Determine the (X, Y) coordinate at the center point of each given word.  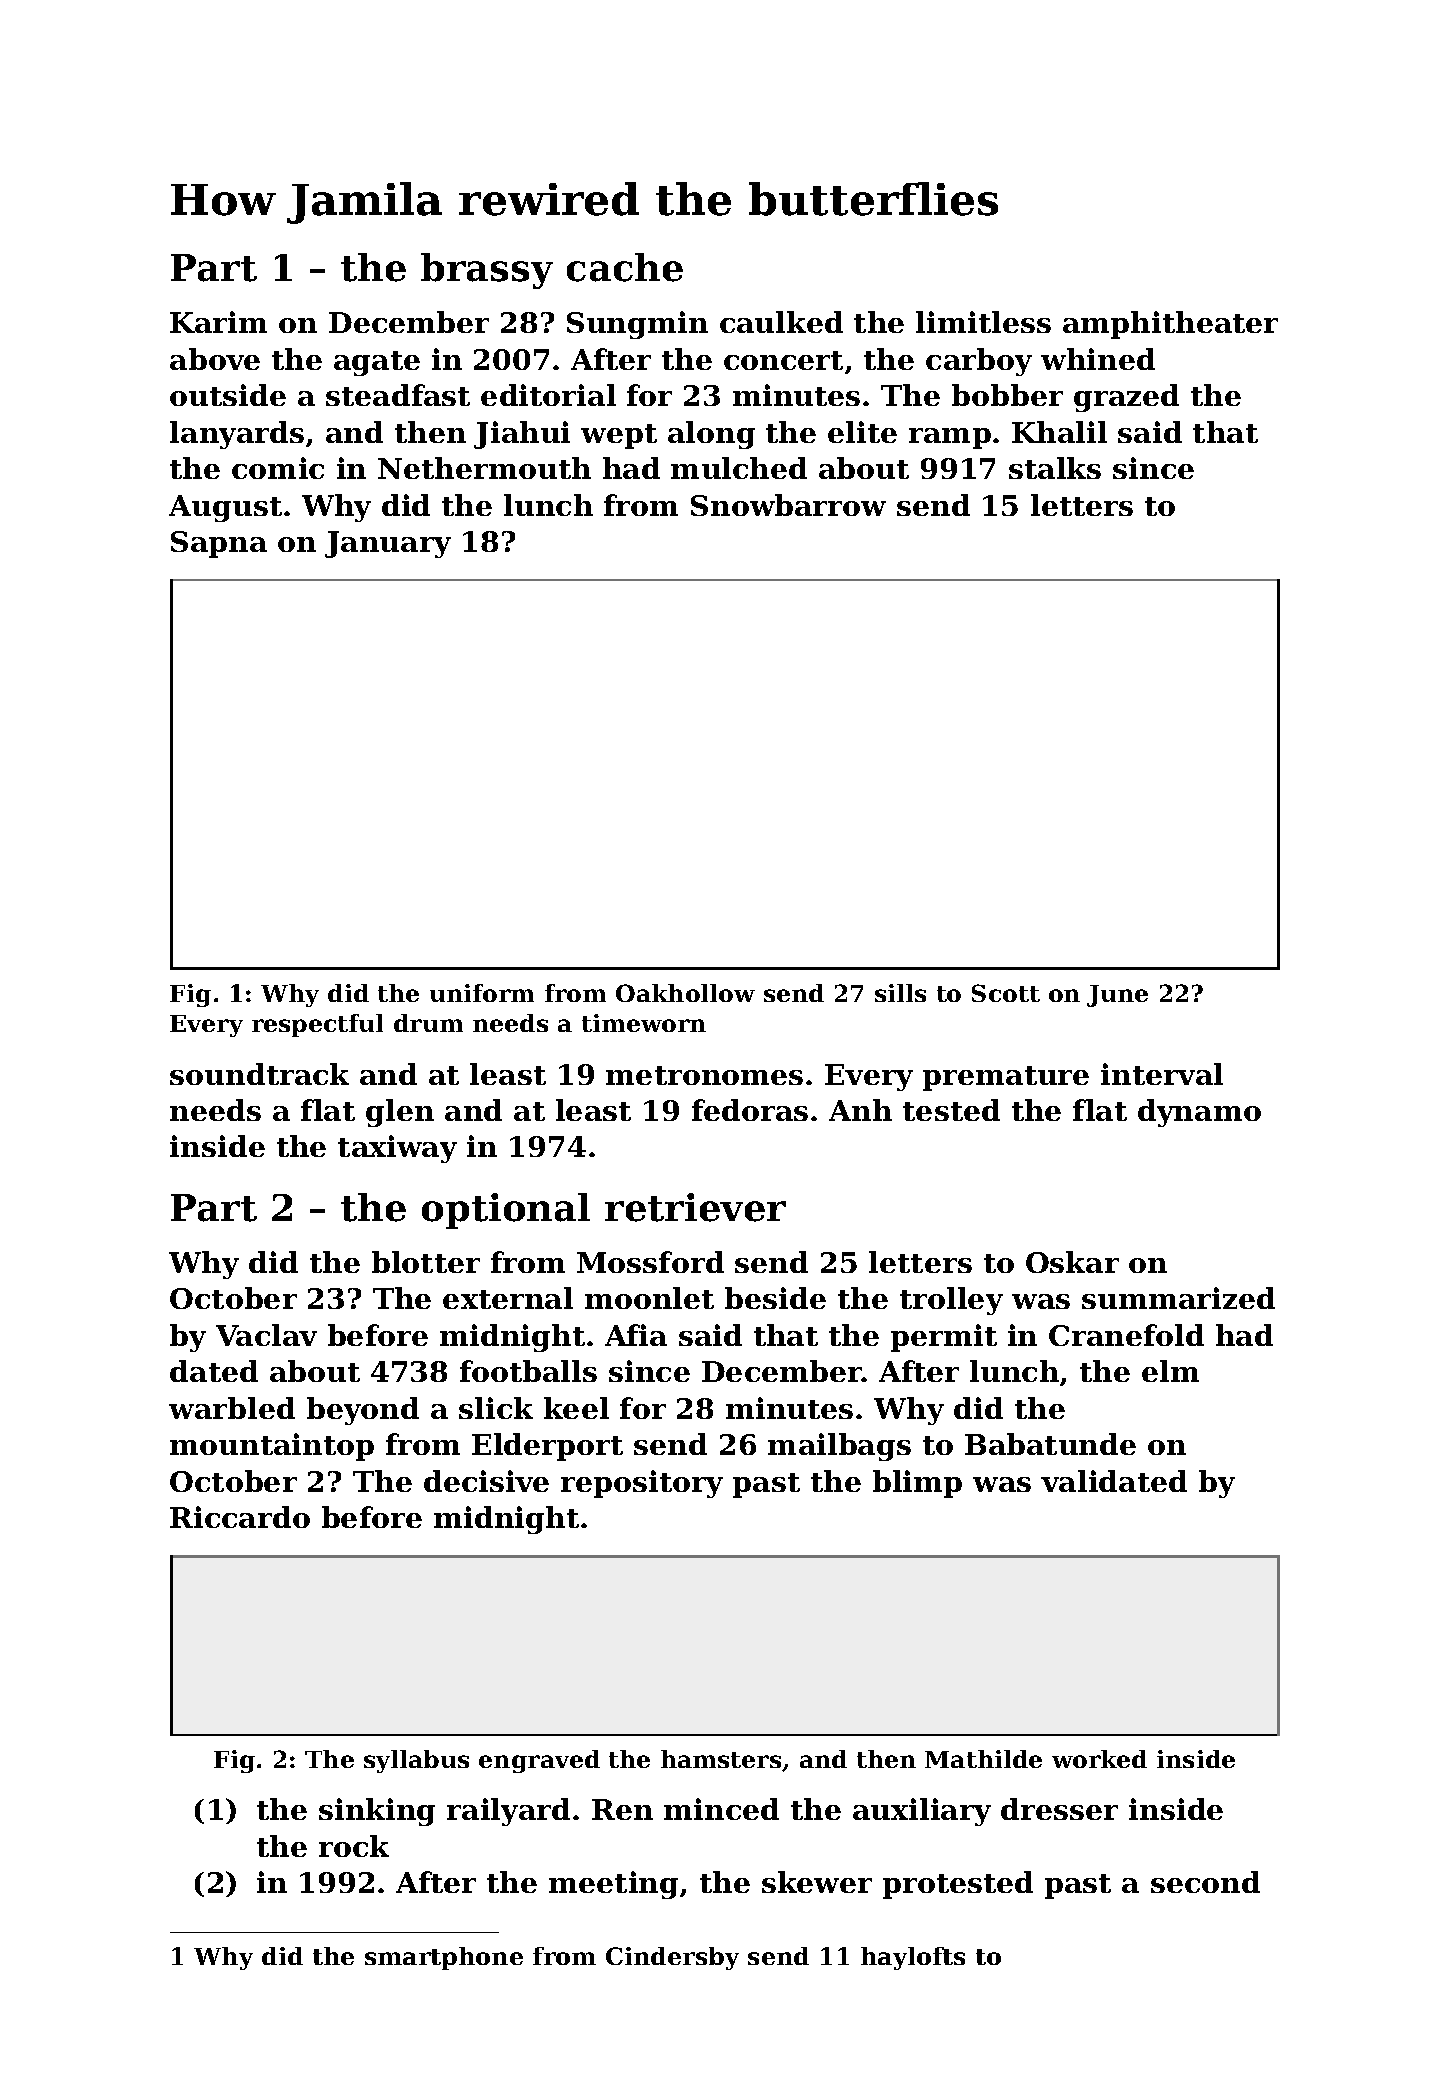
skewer (817, 1882)
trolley (951, 1301)
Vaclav (266, 1335)
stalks (1055, 468)
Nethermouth (484, 468)
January (388, 544)
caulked (781, 322)
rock (354, 1846)
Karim (218, 322)
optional (506, 1211)
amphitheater (1170, 325)
